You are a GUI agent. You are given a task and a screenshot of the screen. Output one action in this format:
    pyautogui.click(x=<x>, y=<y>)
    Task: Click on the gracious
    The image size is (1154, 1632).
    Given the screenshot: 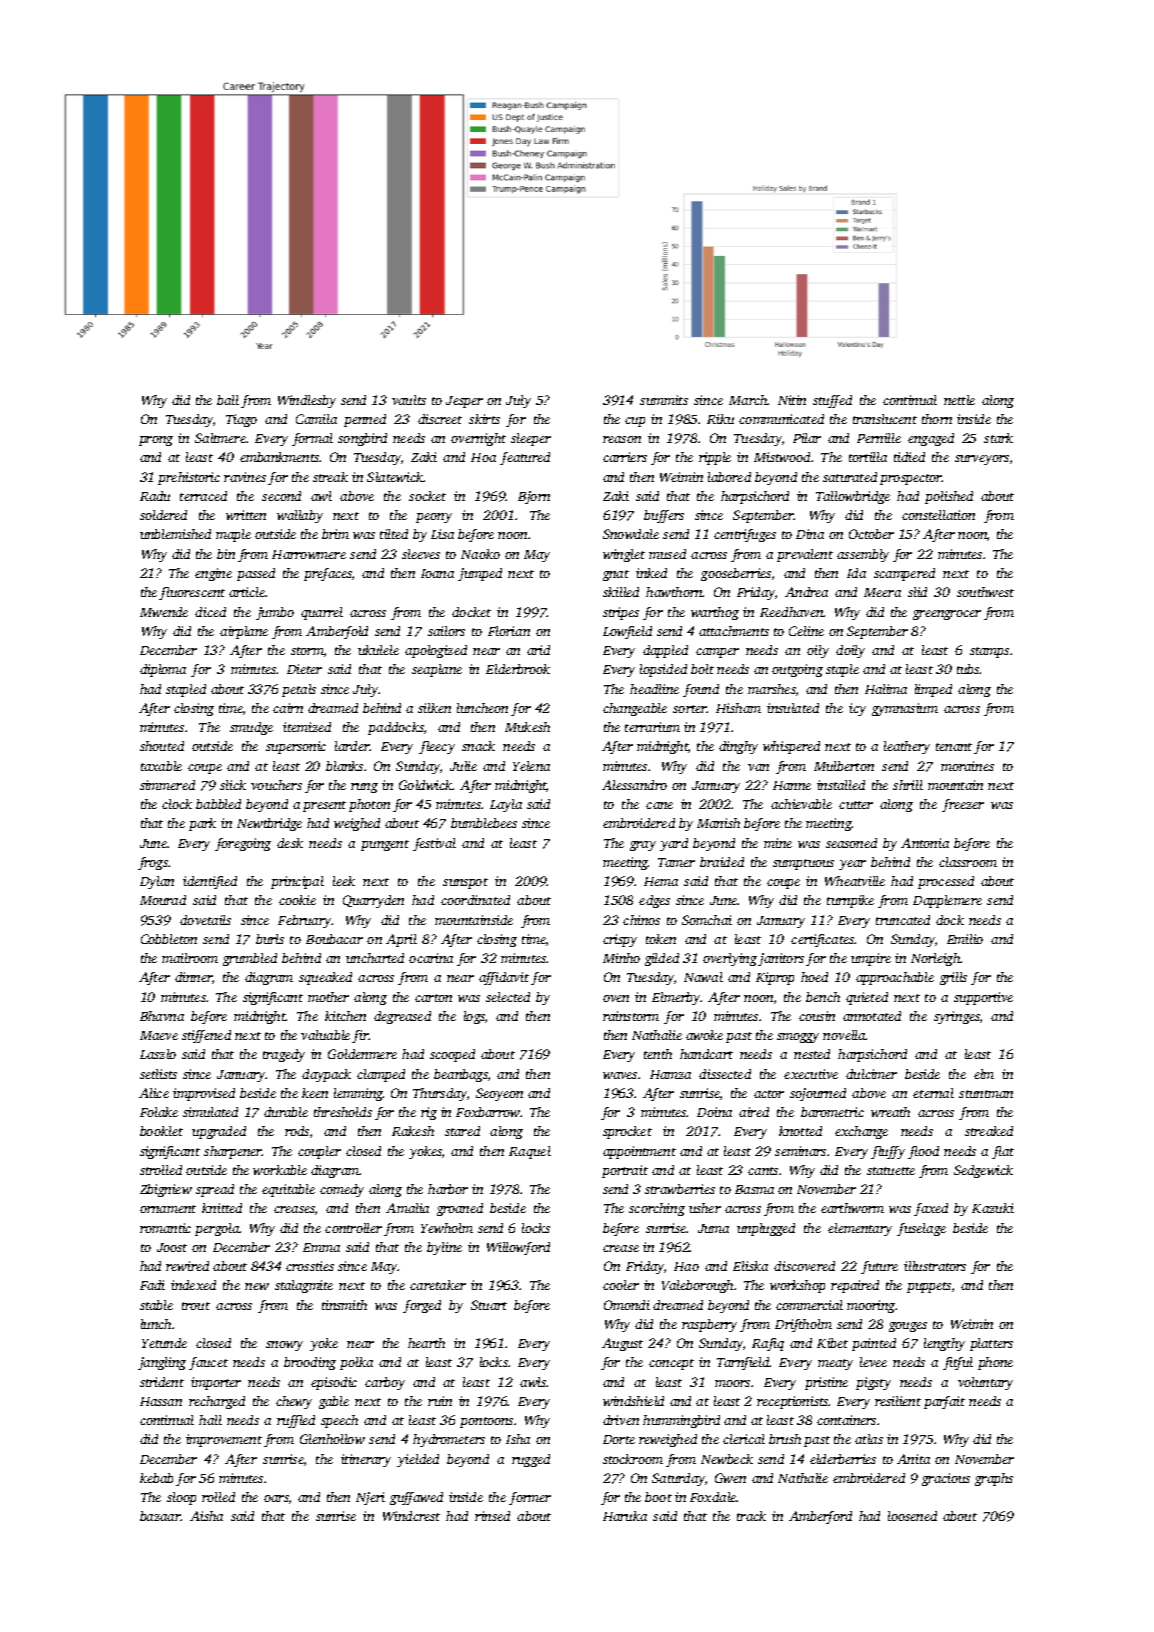 What is the action you would take?
    pyautogui.click(x=946, y=1479)
